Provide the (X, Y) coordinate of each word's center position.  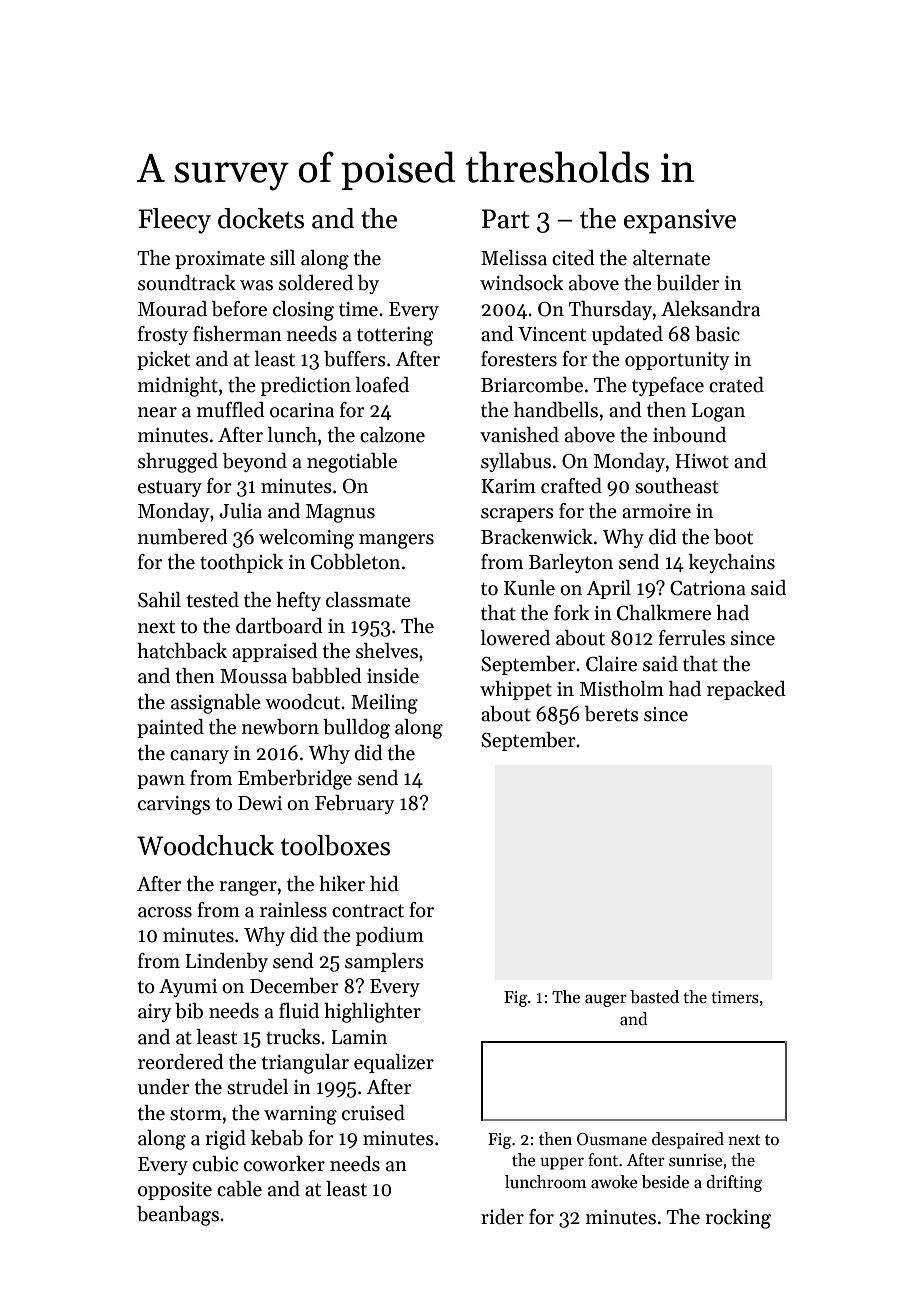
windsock (521, 283)
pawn (161, 782)
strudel (257, 1087)
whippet (516, 690)
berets (612, 714)
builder (688, 283)
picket (163, 360)
